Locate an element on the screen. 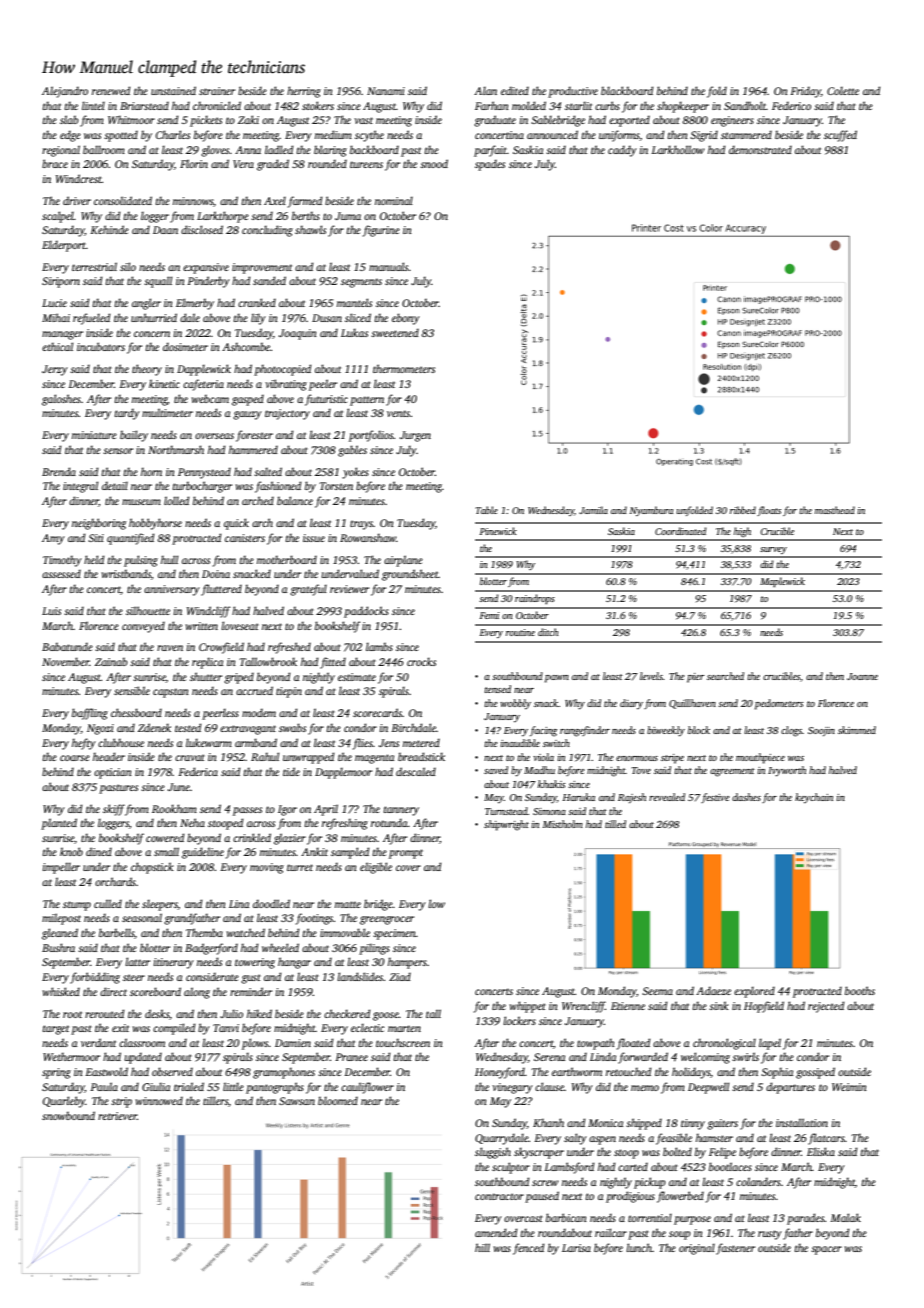 This screenshot has height=1308, width=924. Colette is located at coordinates (843, 90).
